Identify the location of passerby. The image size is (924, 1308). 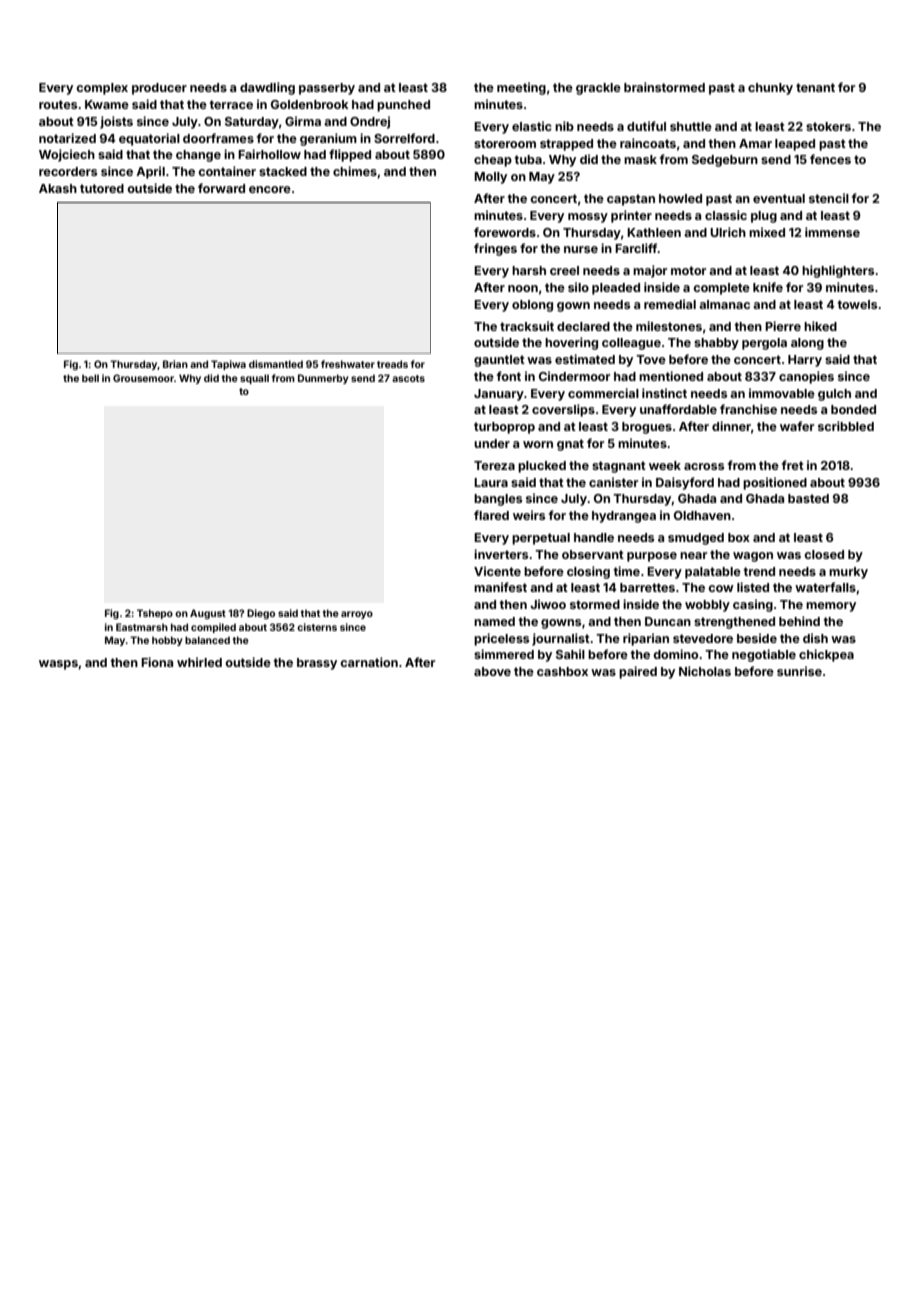
(327, 89).
